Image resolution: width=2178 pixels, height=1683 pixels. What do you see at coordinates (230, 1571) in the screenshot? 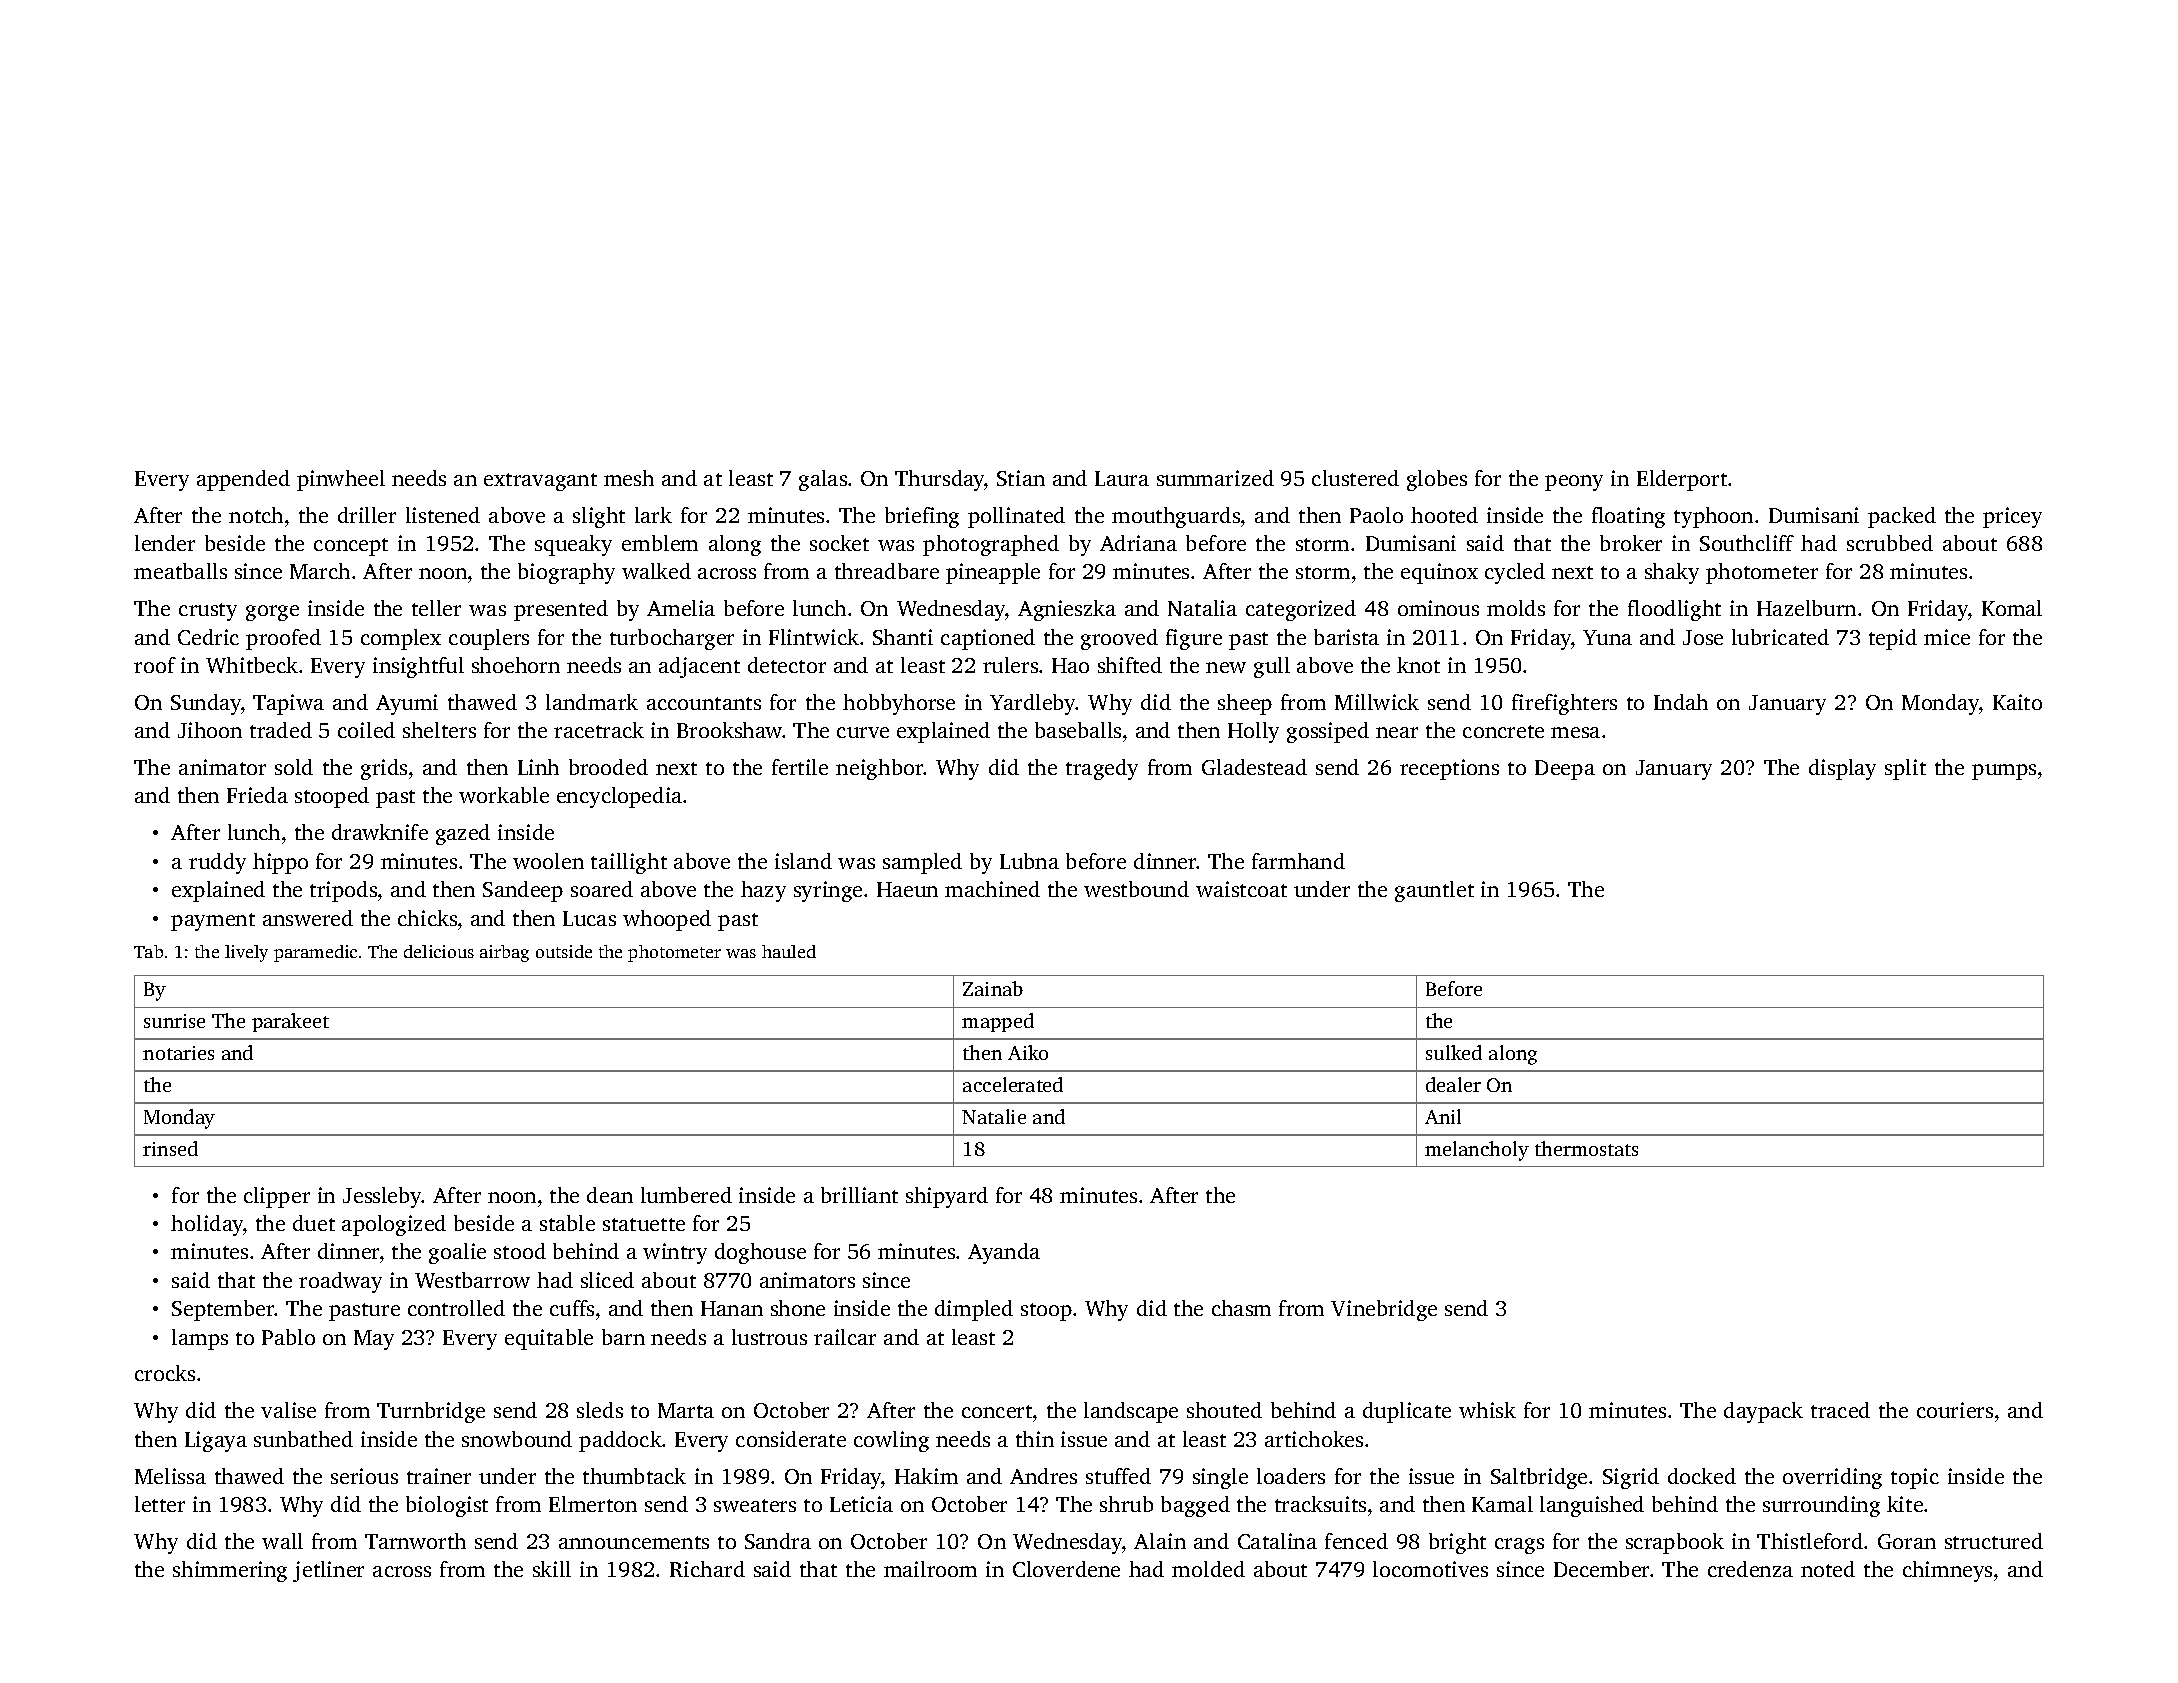
I see `shimmering` at bounding box center [230, 1571].
